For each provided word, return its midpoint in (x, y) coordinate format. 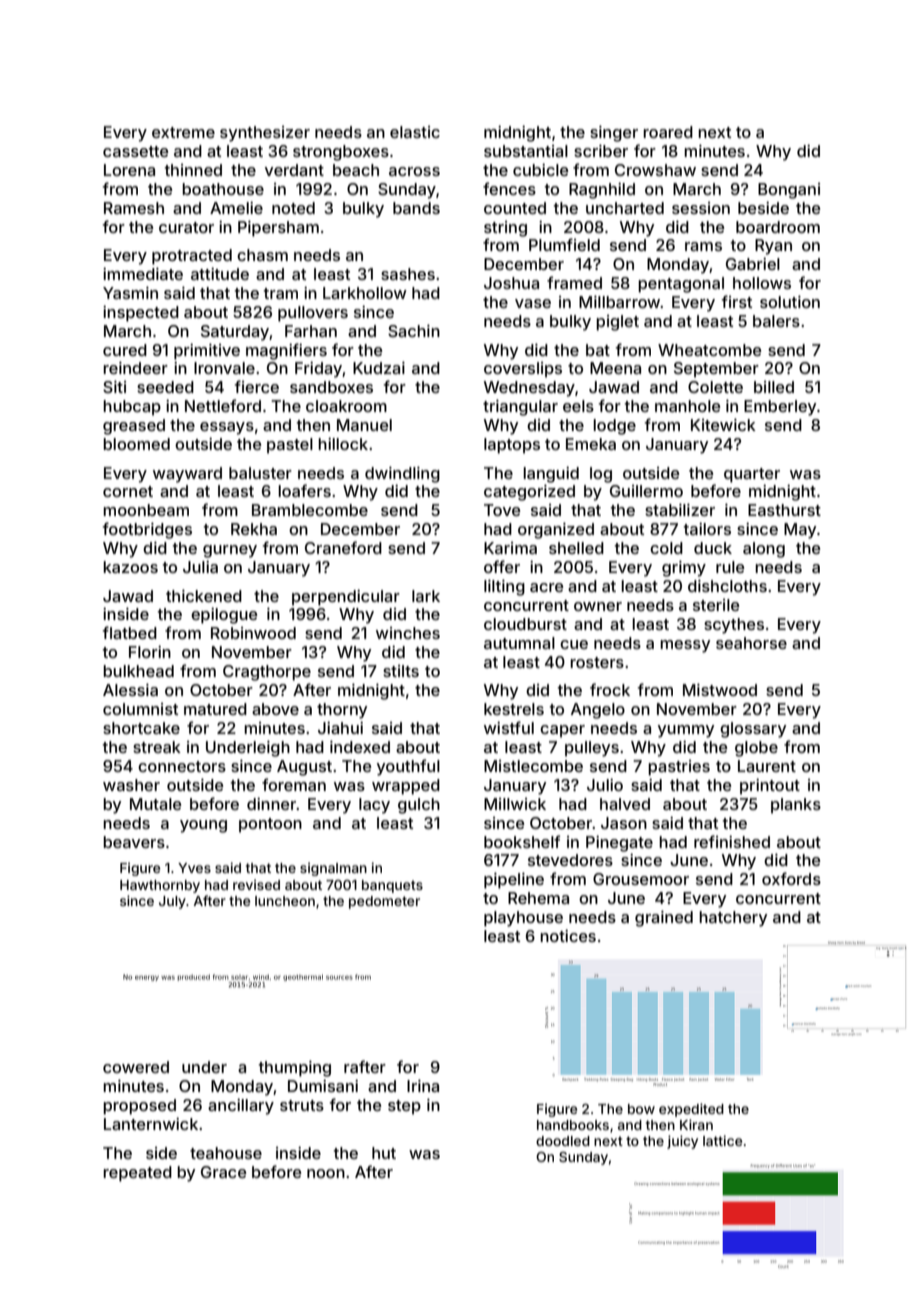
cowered (136, 1067)
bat (598, 350)
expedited (691, 1110)
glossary (753, 730)
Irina (423, 1085)
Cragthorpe (267, 673)
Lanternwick (151, 1123)
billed (774, 387)
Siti (114, 386)
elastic (415, 132)
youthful (408, 767)
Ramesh (134, 208)
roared (668, 132)
